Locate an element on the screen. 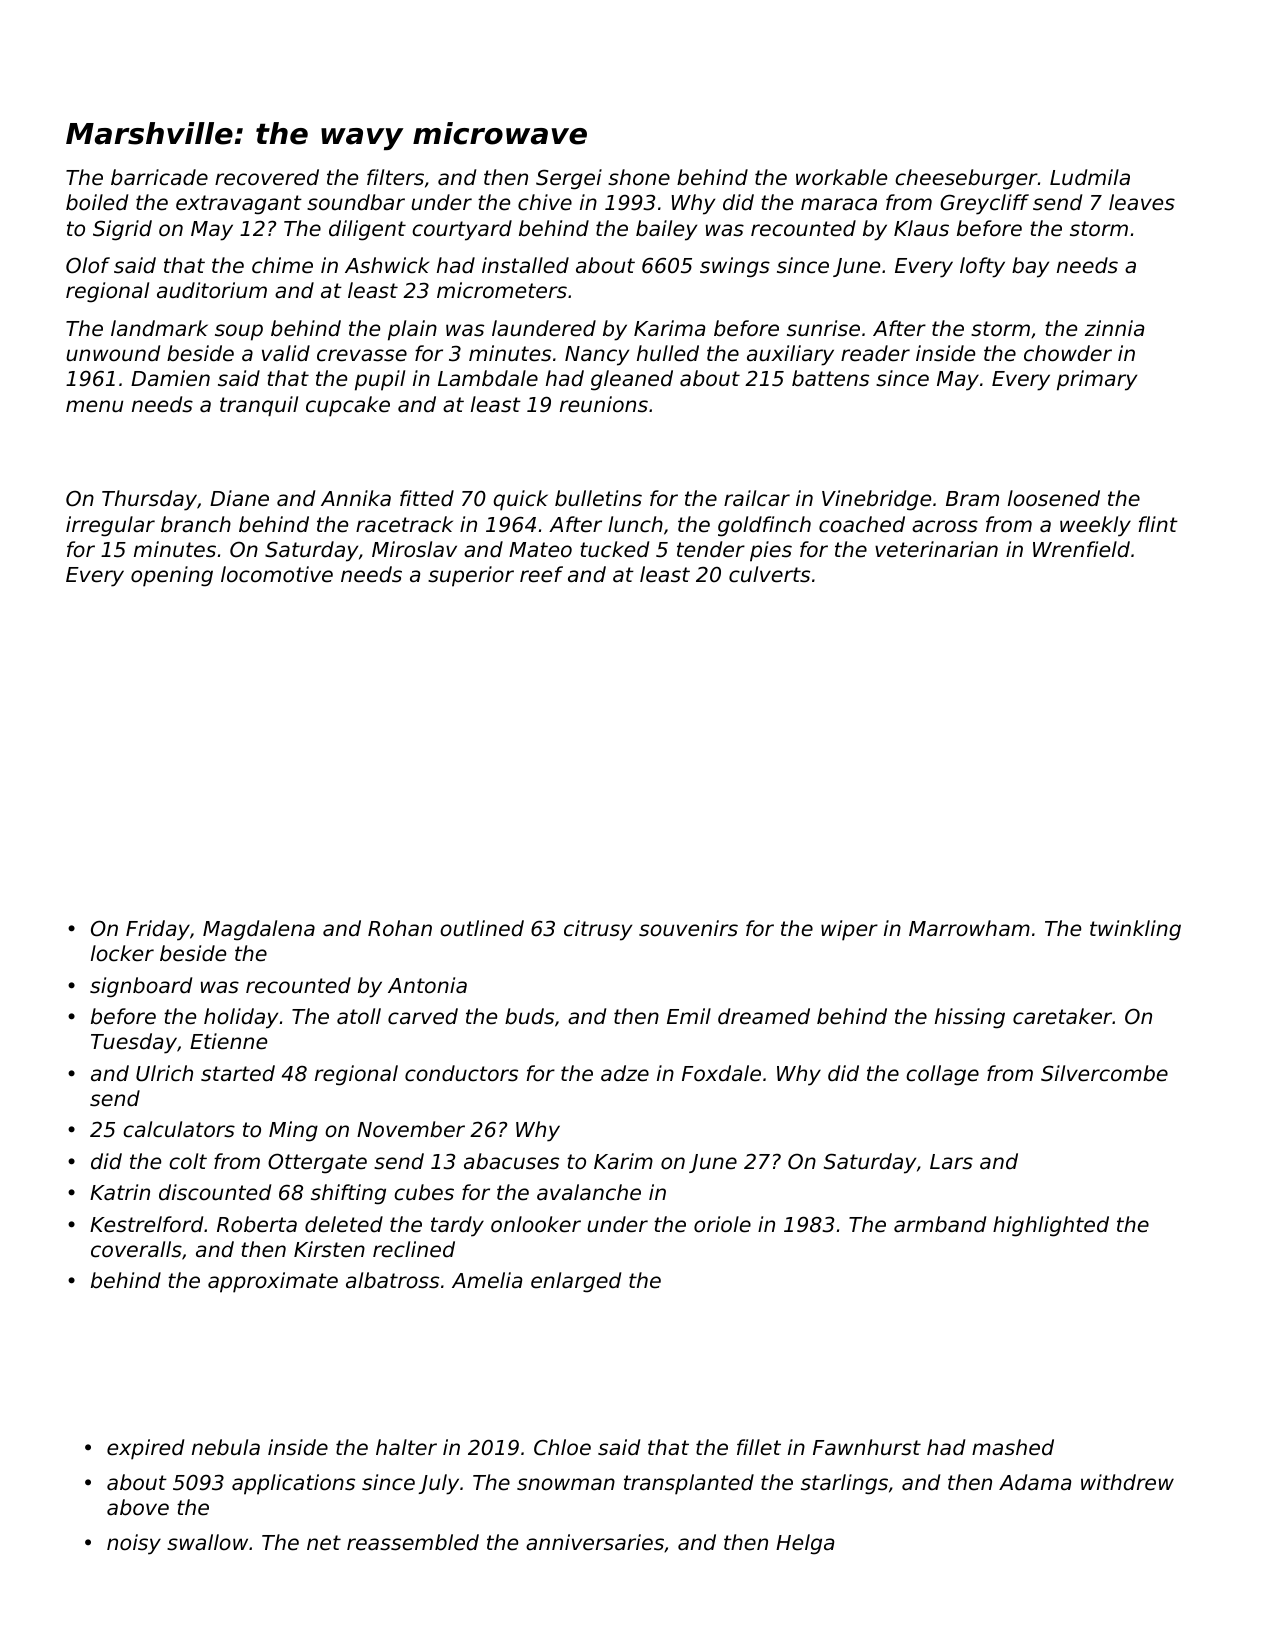  twinkling is located at coordinates (1135, 930).
